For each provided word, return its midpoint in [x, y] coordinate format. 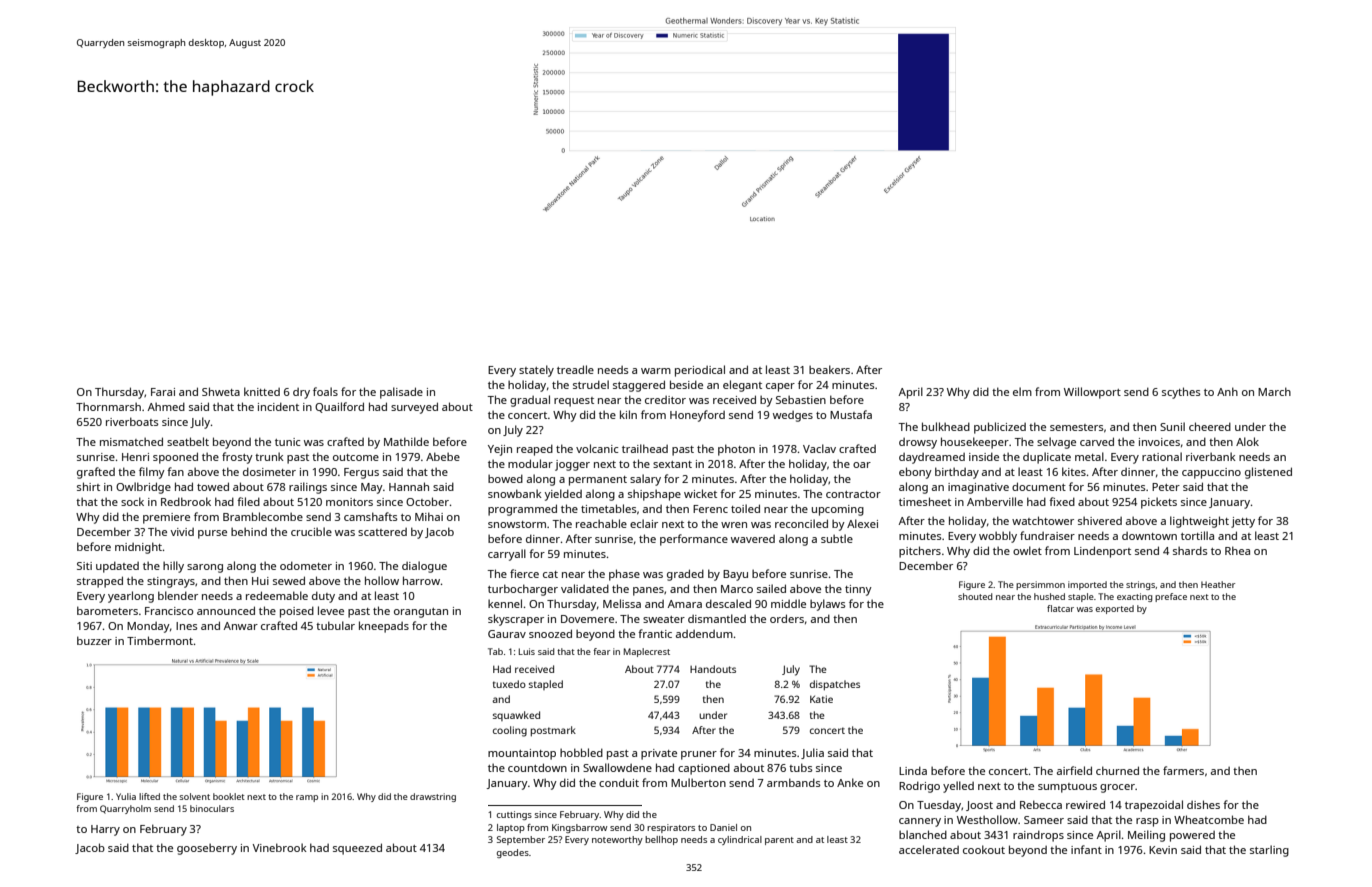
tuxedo [509, 684]
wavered [753, 539]
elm [1022, 391]
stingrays [171, 582]
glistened [1268, 473]
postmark [553, 731]
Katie [821, 699]
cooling [510, 731]
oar [862, 465]
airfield [1074, 770]
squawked [516, 716]
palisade [401, 393]
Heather [1218, 584]
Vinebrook [280, 847]
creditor [665, 400]
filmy [152, 473]
